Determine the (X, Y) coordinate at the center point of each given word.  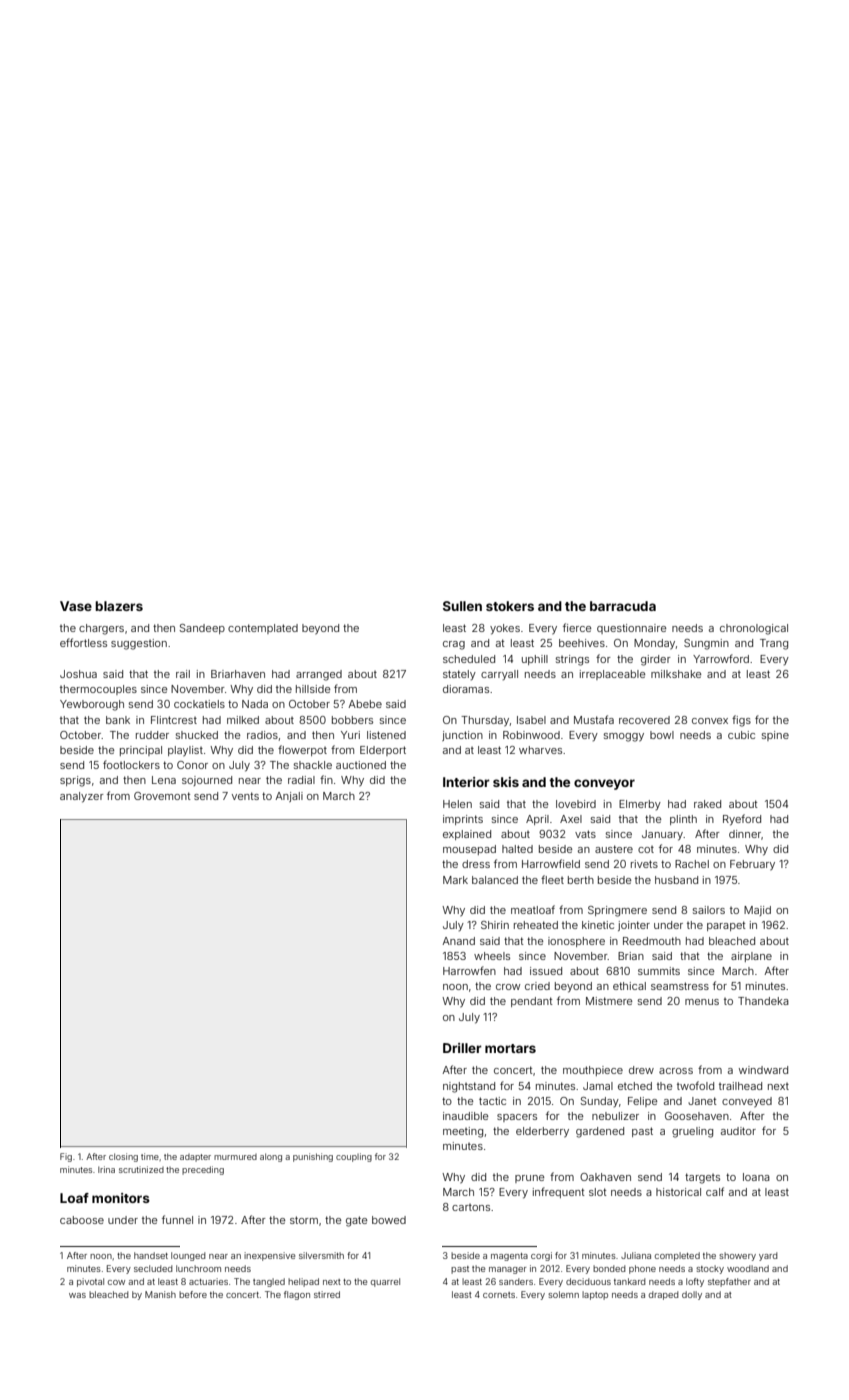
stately (459, 675)
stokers (510, 606)
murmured (235, 1157)
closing (123, 1157)
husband (676, 880)
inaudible (465, 1116)
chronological (754, 629)
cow (116, 1282)
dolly (692, 1295)
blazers (119, 606)
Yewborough (92, 705)
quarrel (385, 1282)
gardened (600, 1132)
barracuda (623, 606)
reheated (536, 925)
